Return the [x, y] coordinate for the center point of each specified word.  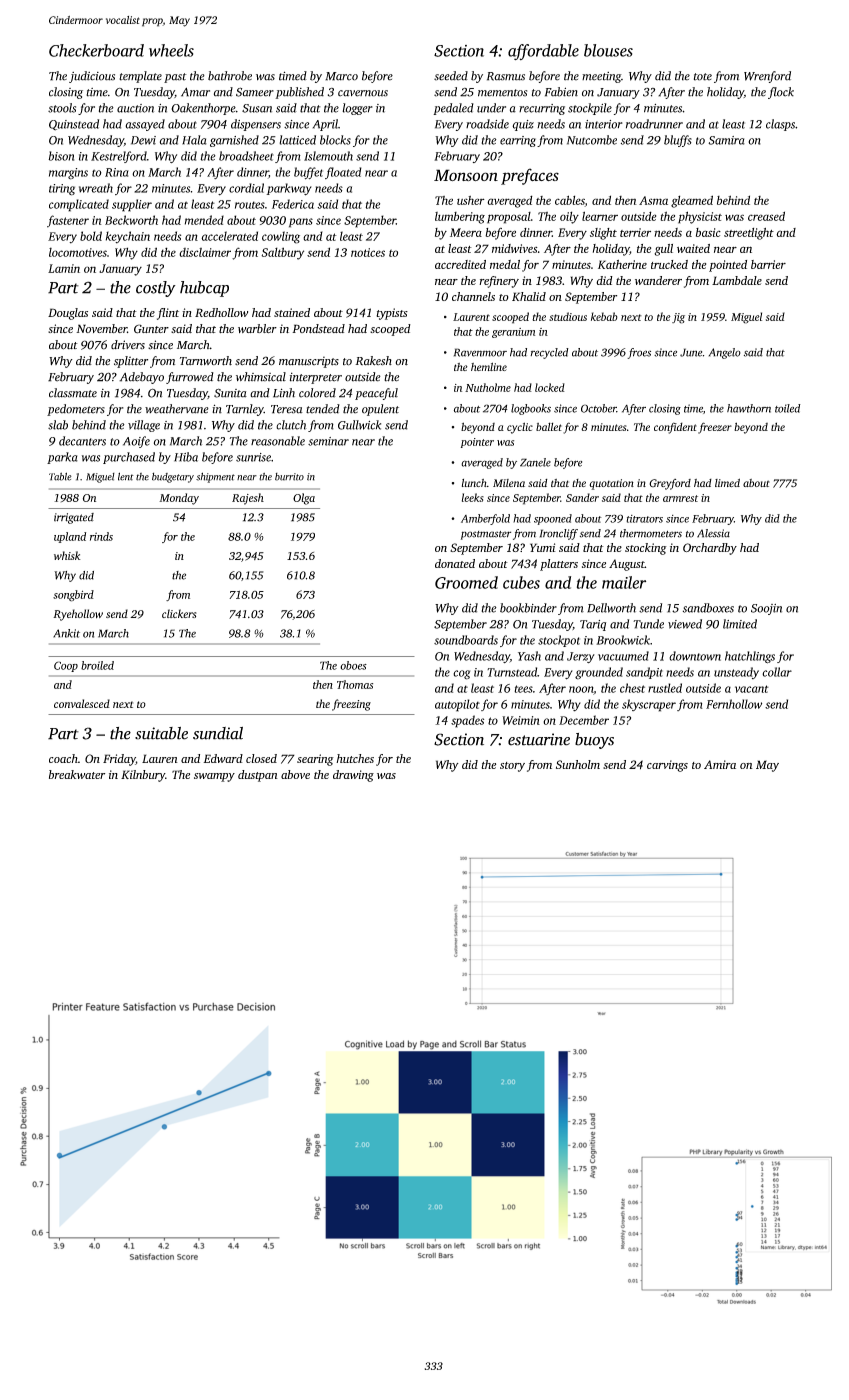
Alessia [713, 533]
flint [168, 314]
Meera [466, 232]
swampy [214, 777]
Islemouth [328, 156]
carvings [667, 766]
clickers [179, 613]
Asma [653, 200]
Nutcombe [592, 140]
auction [135, 108]
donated [455, 563]
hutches [355, 758]
